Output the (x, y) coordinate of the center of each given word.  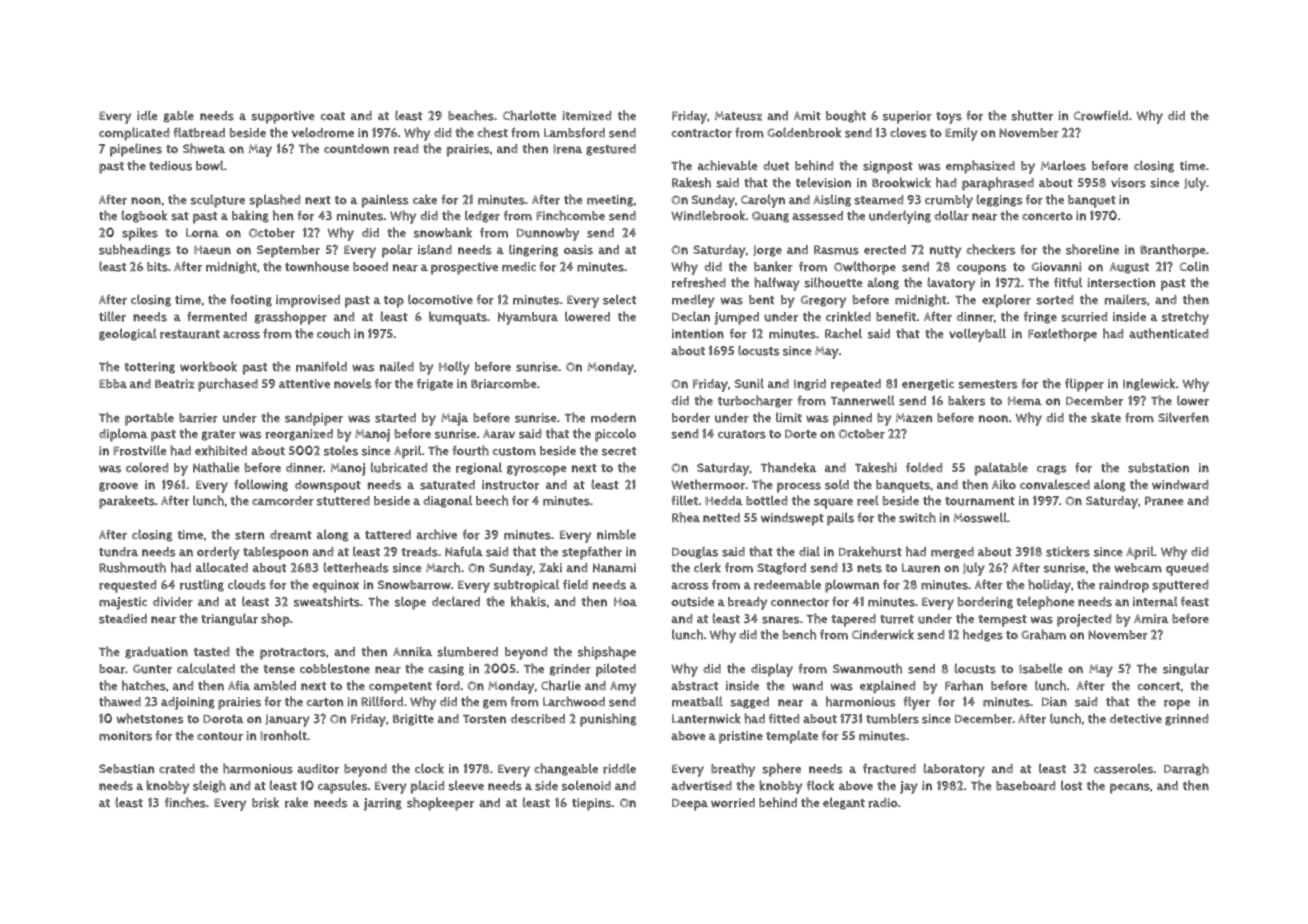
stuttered (343, 501)
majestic (123, 603)
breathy (733, 770)
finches (185, 802)
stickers (1068, 551)
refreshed (699, 282)
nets (869, 568)
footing (251, 301)
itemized (587, 116)
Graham (1043, 634)
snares (781, 620)
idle (147, 115)
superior (907, 117)
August (1129, 268)
